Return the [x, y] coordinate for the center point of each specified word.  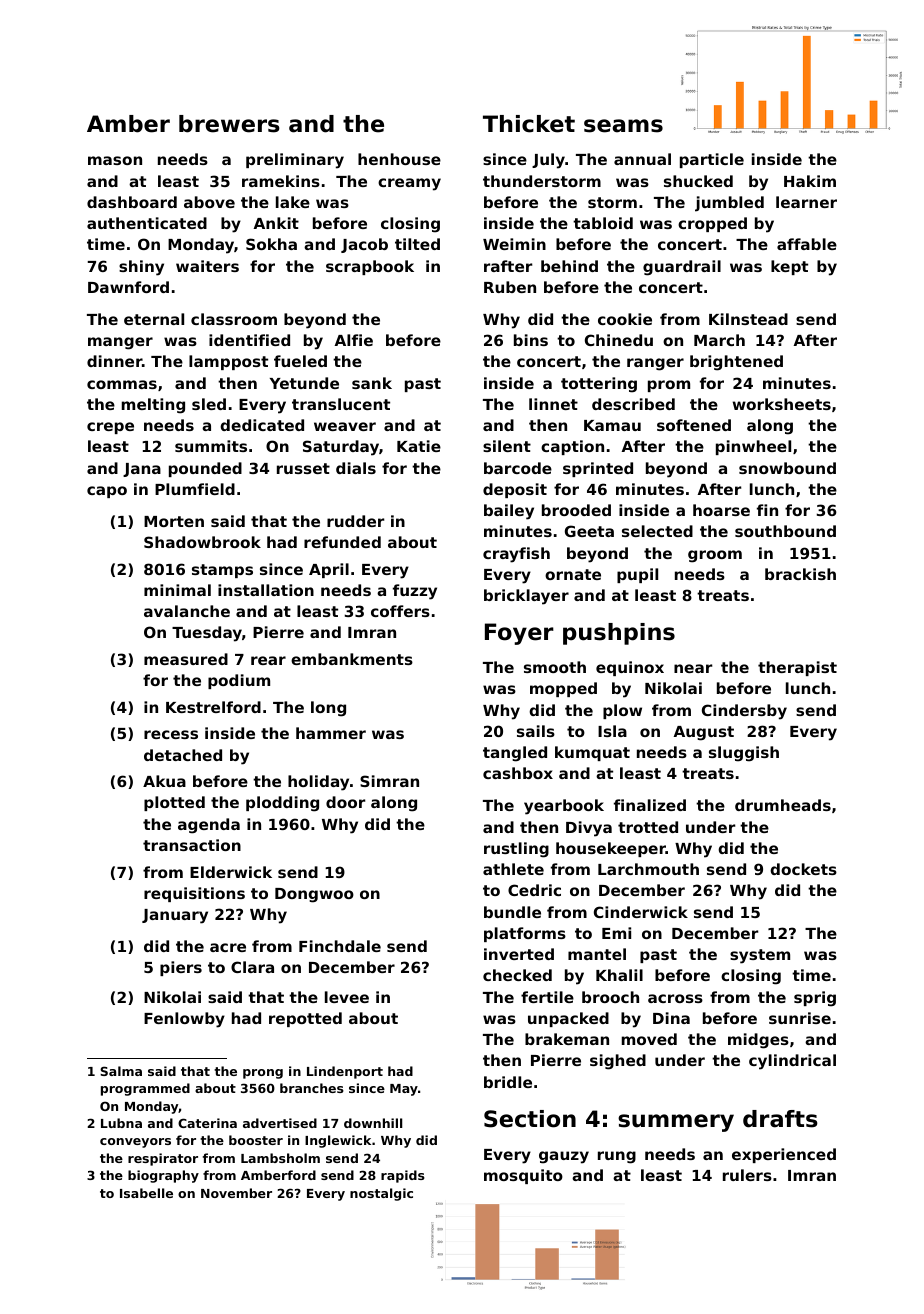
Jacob [364, 245]
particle [712, 160]
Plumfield [195, 489]
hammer [331, 733]
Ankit [276, 223]
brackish [800, 574]
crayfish [516, 555]
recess [171, 734]
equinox [630, 668]
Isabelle [146, 1193]
